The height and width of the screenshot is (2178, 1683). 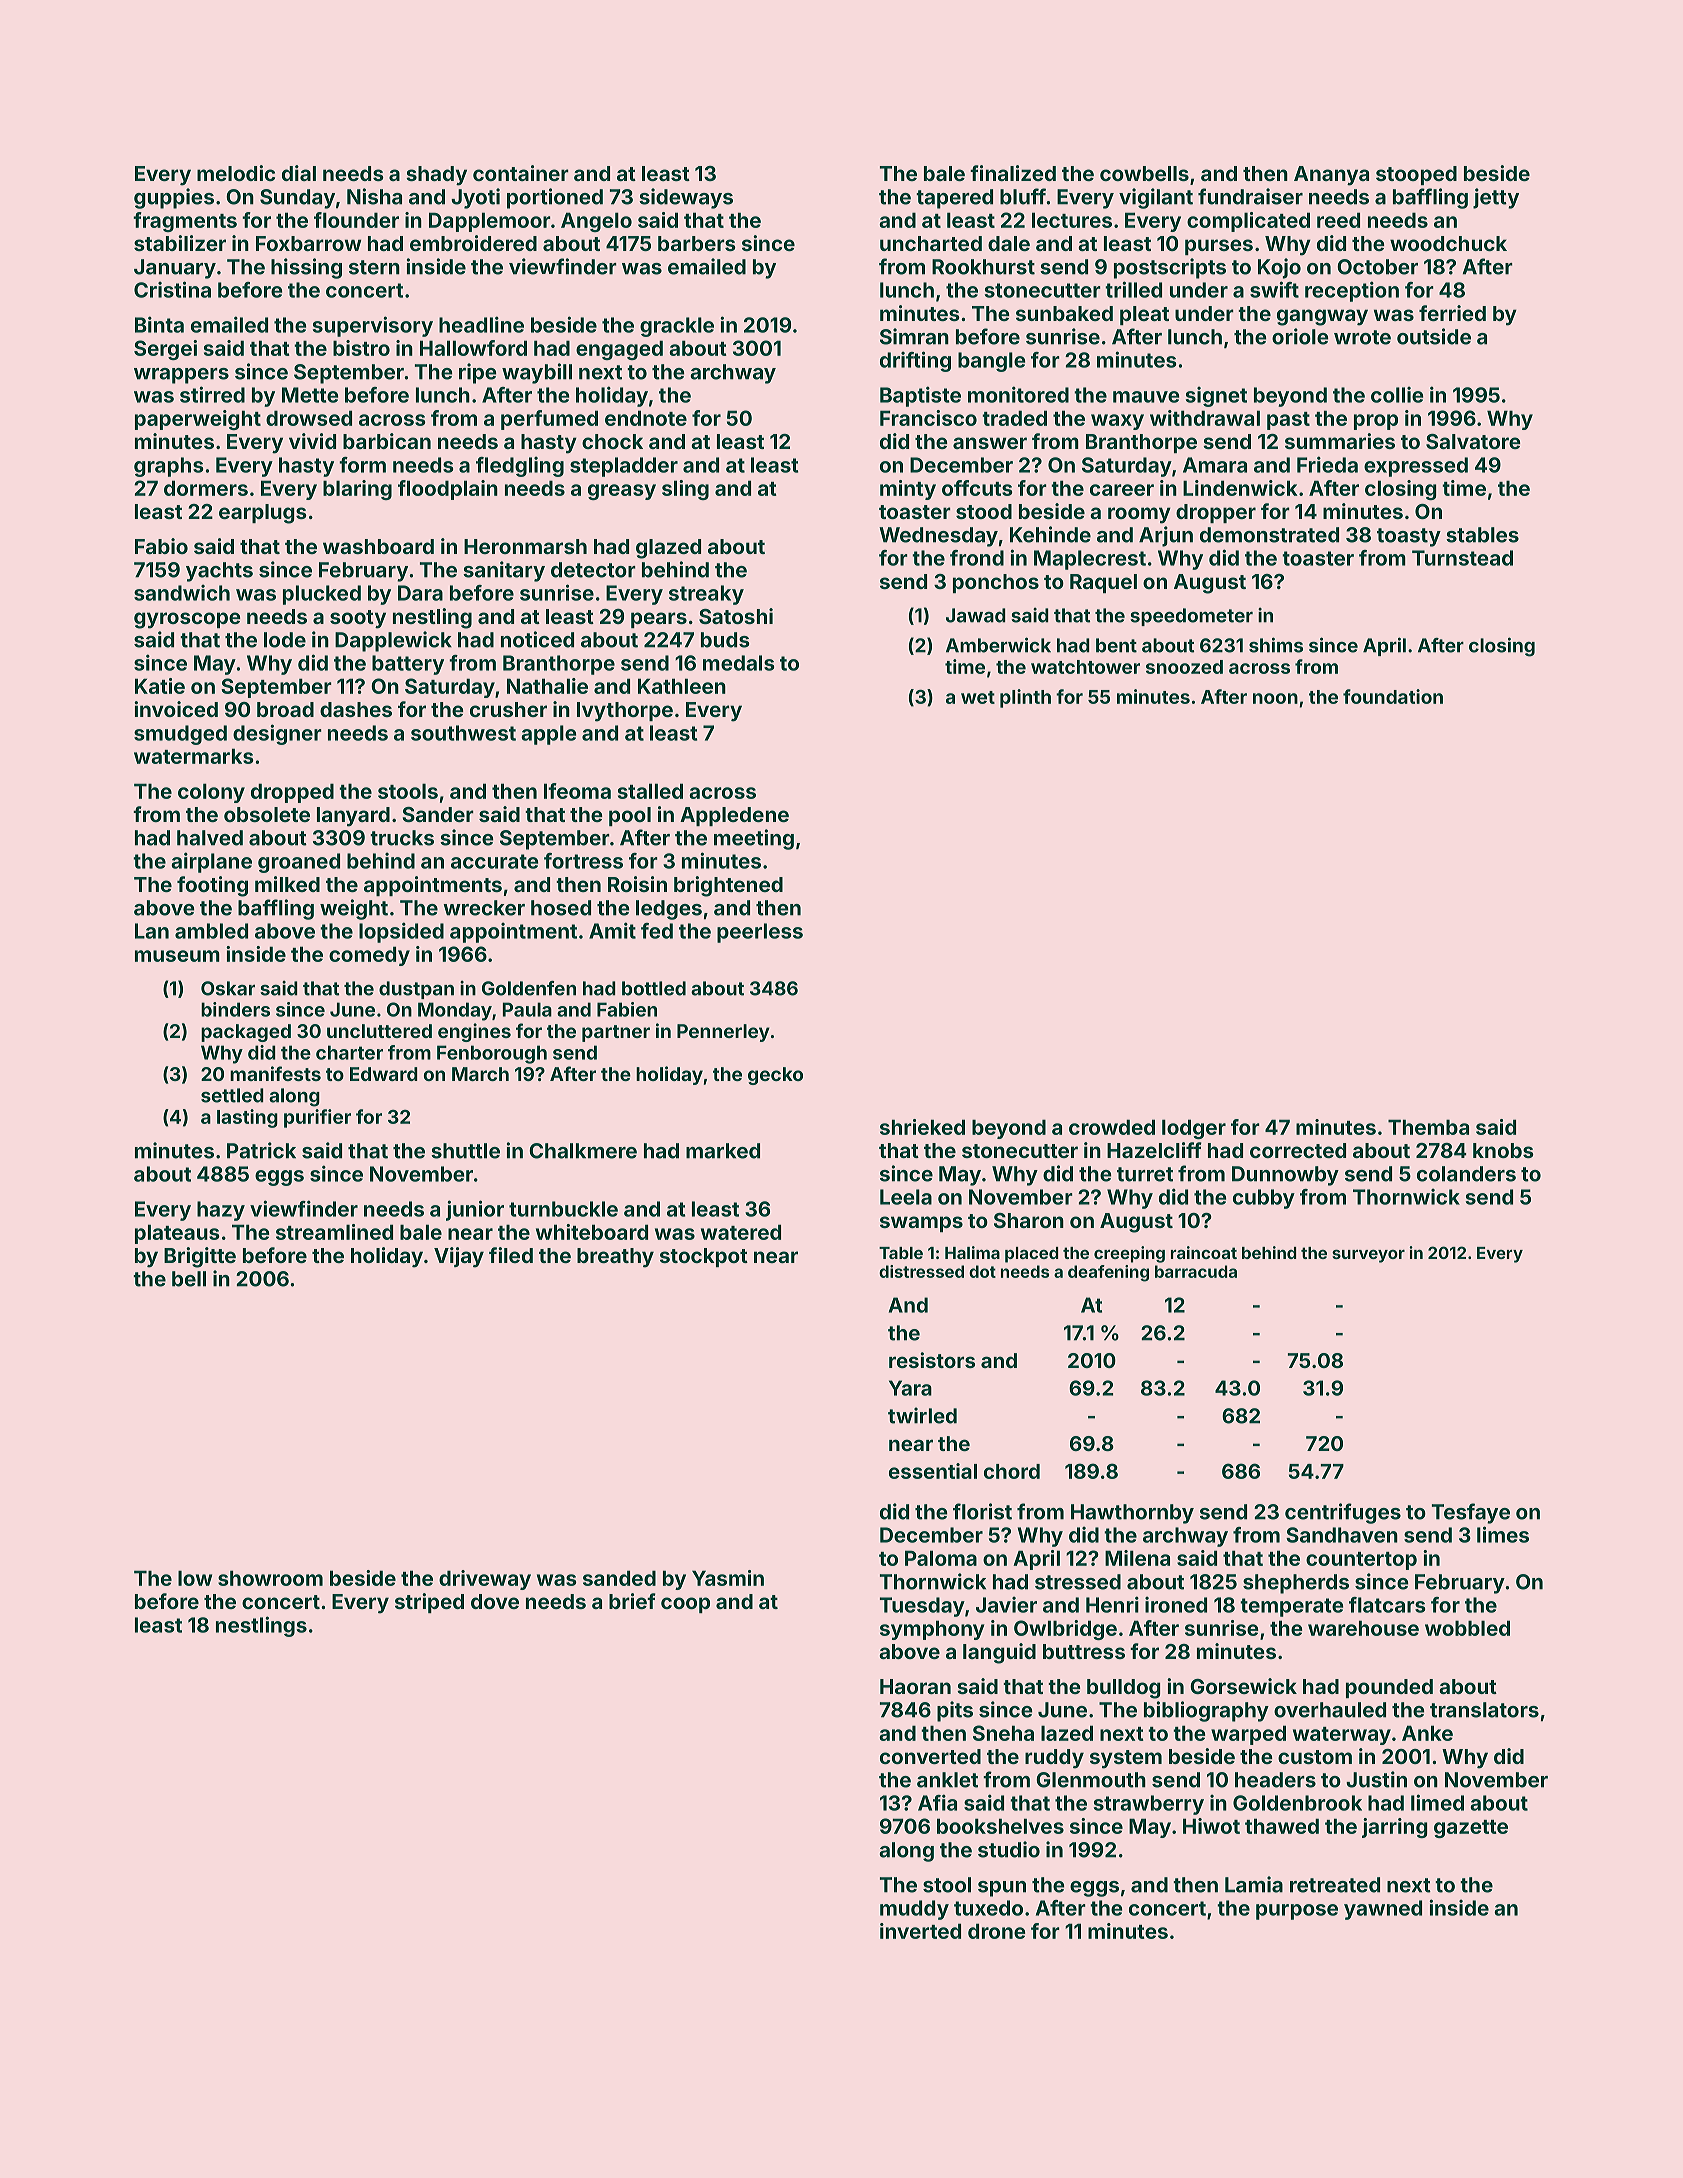 What do you see at coordinates (920, 1931) in the screenshot?
I see `inverted` at bounding box center [920, 1931].
